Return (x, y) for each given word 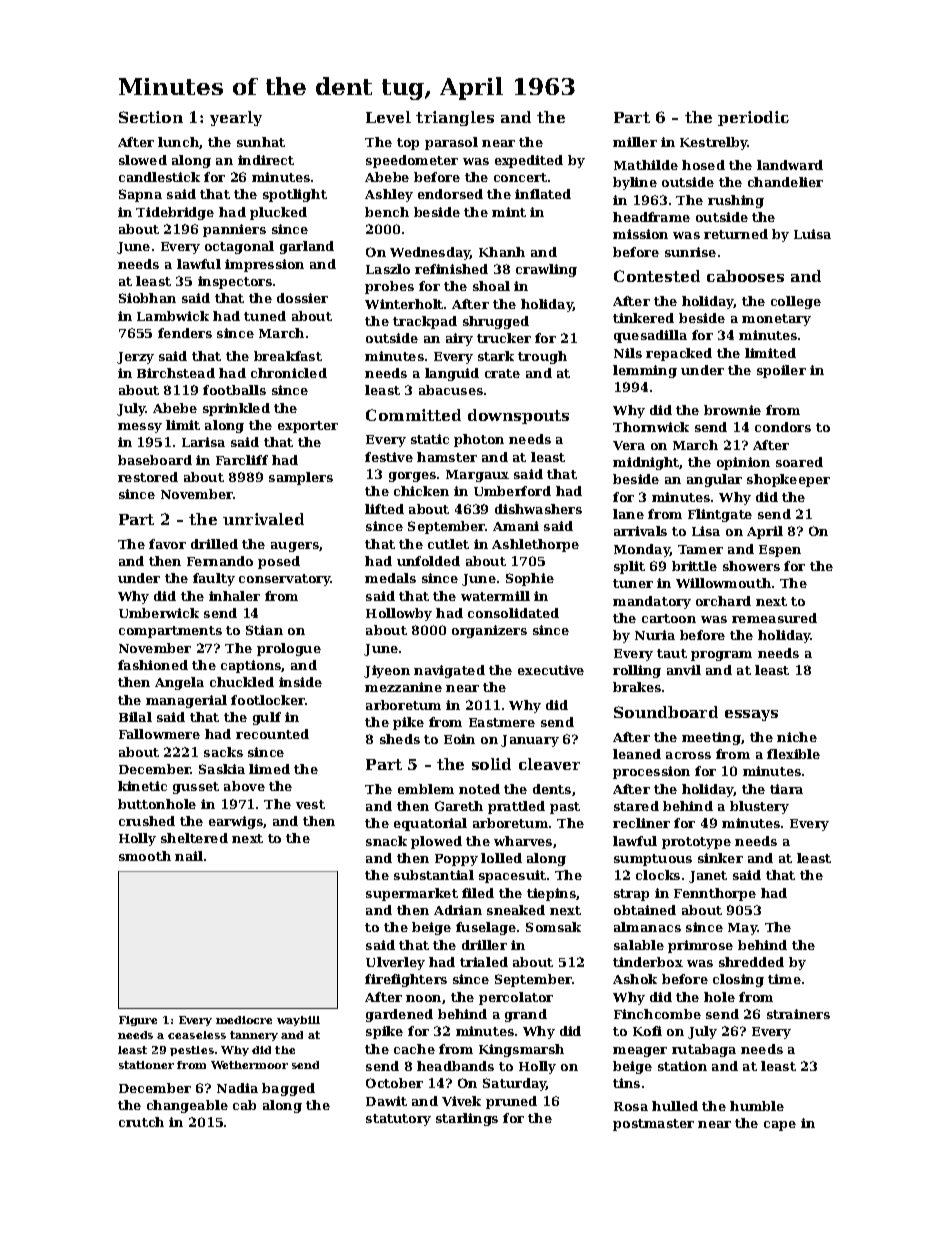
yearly (236, 118)
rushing (736, 201)
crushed (147, 821)
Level (388, 117)
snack (386, 841)
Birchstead (176, 373)
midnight (646, 463)
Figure (138, 1021)
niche (797, 737)
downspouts (518, 416)
